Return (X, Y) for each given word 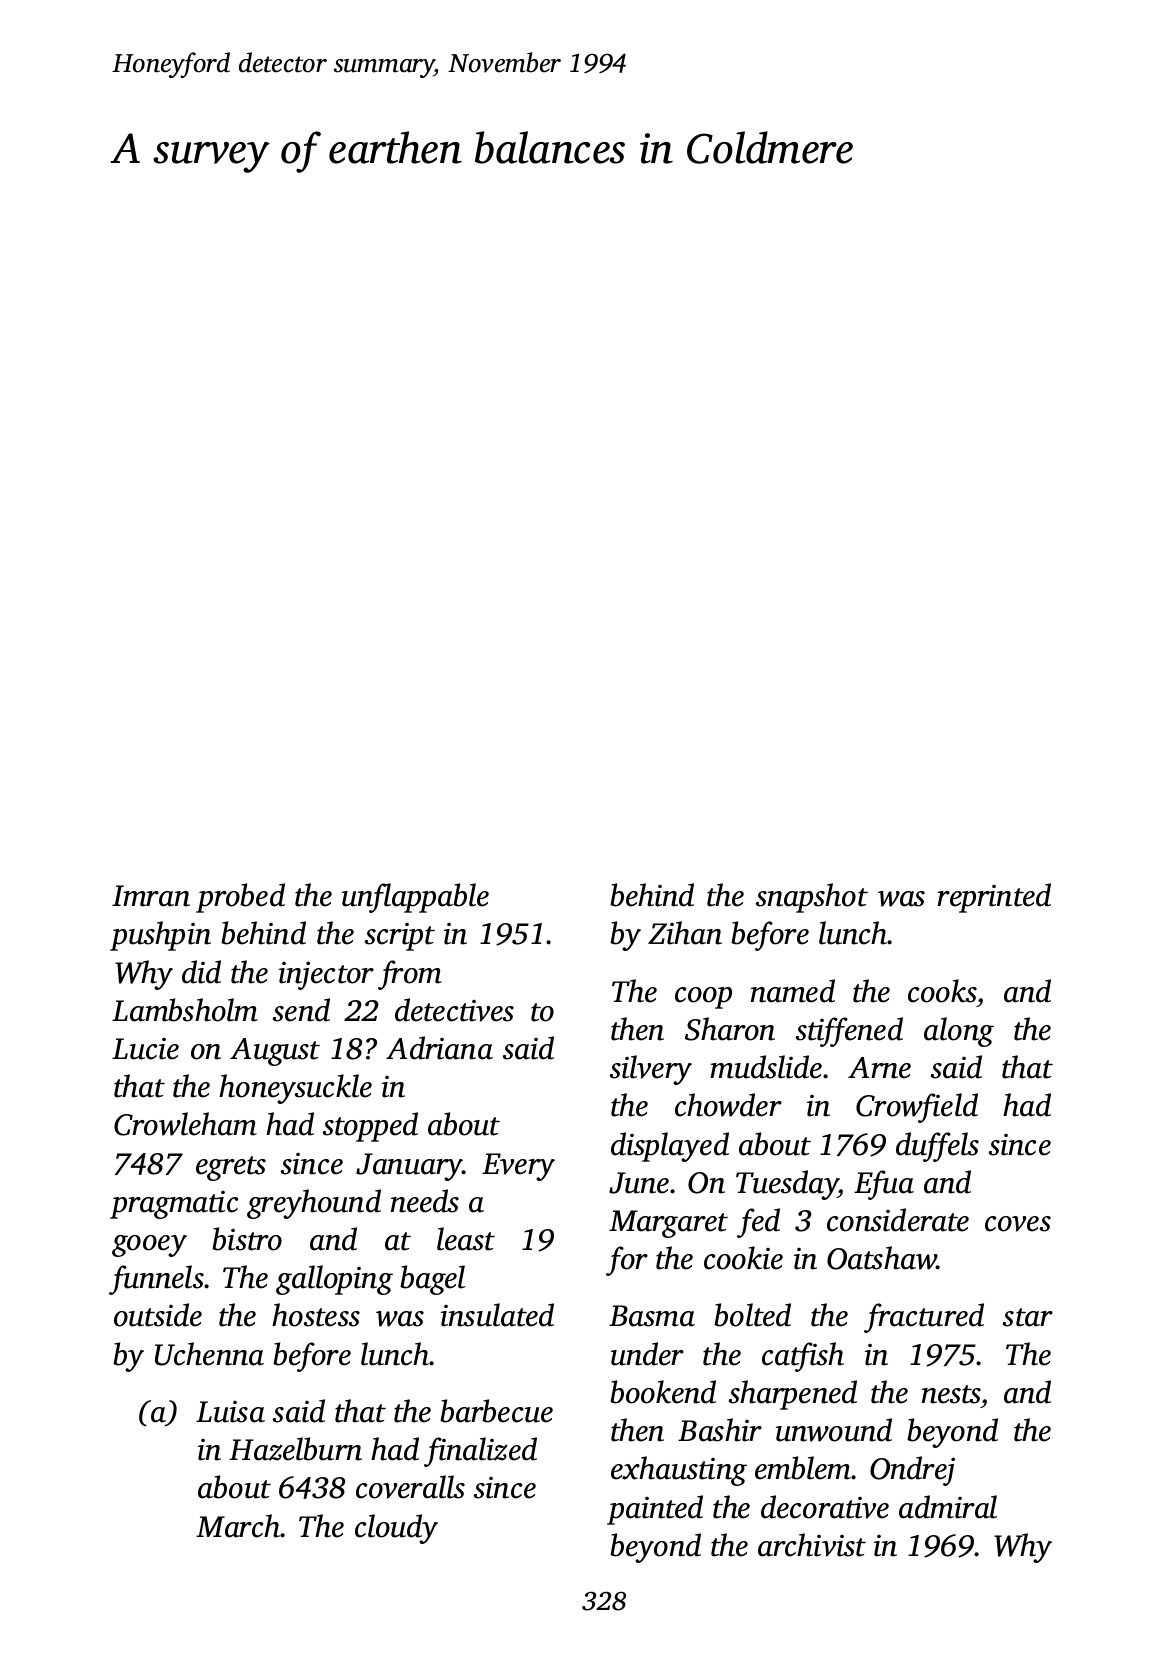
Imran (151, 896)
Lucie (145, 1049)
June (639, 1183)
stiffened (849, 1032)
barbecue (496, 1411)
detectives (454, 1010)
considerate (898, 1220)
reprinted (994, 898)
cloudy (396, 1529)
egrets (231, 1168)
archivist (812, 1545)
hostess (316, 1315)
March (238, 1526)
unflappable (415, 898)
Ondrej (912, 1471)
